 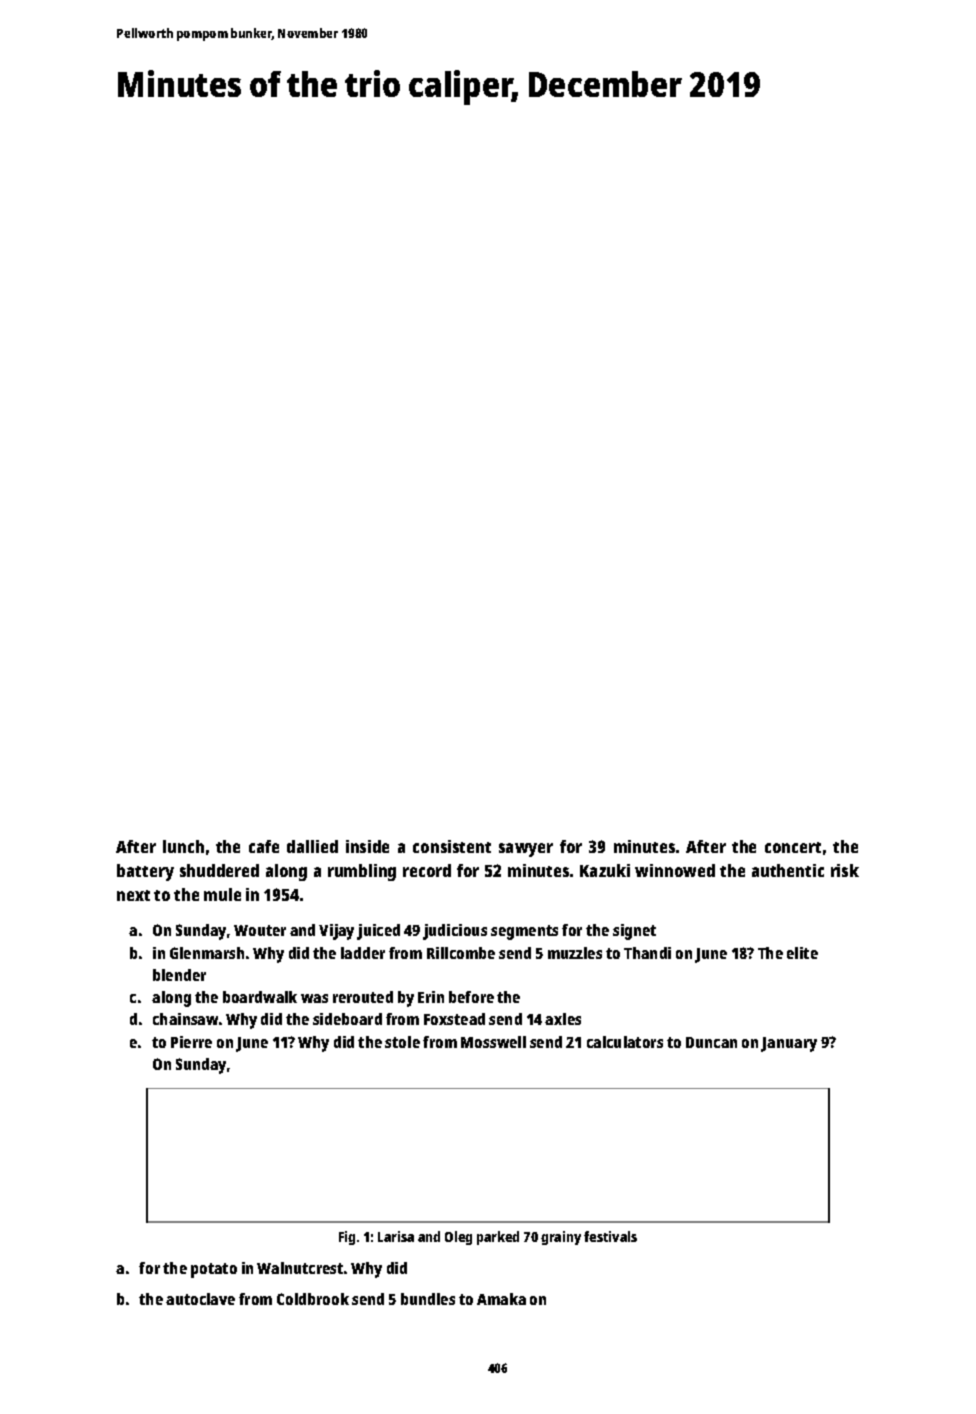 I want to click on sideboard, so click(x=347, y=1019).
